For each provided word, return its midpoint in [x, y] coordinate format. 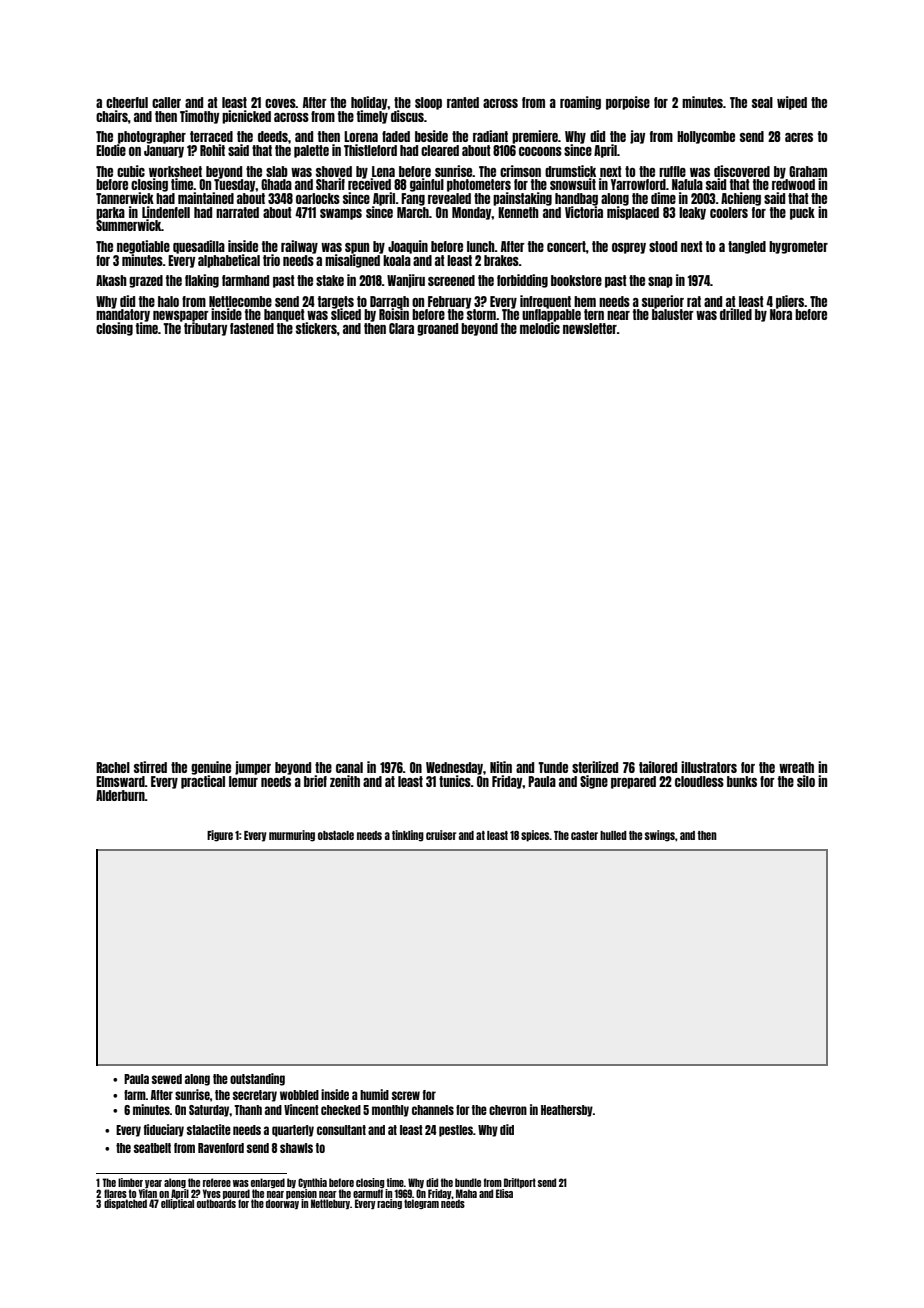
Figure [220, 836]
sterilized [595, 767]
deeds [273, 136]
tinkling [408, 836]
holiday [369, 103]
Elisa [504, 1193]
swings [660, 836]
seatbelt [152, 1148]
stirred [150, 767]
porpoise [628, 103]
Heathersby [567, 1111]
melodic [540, 328]
